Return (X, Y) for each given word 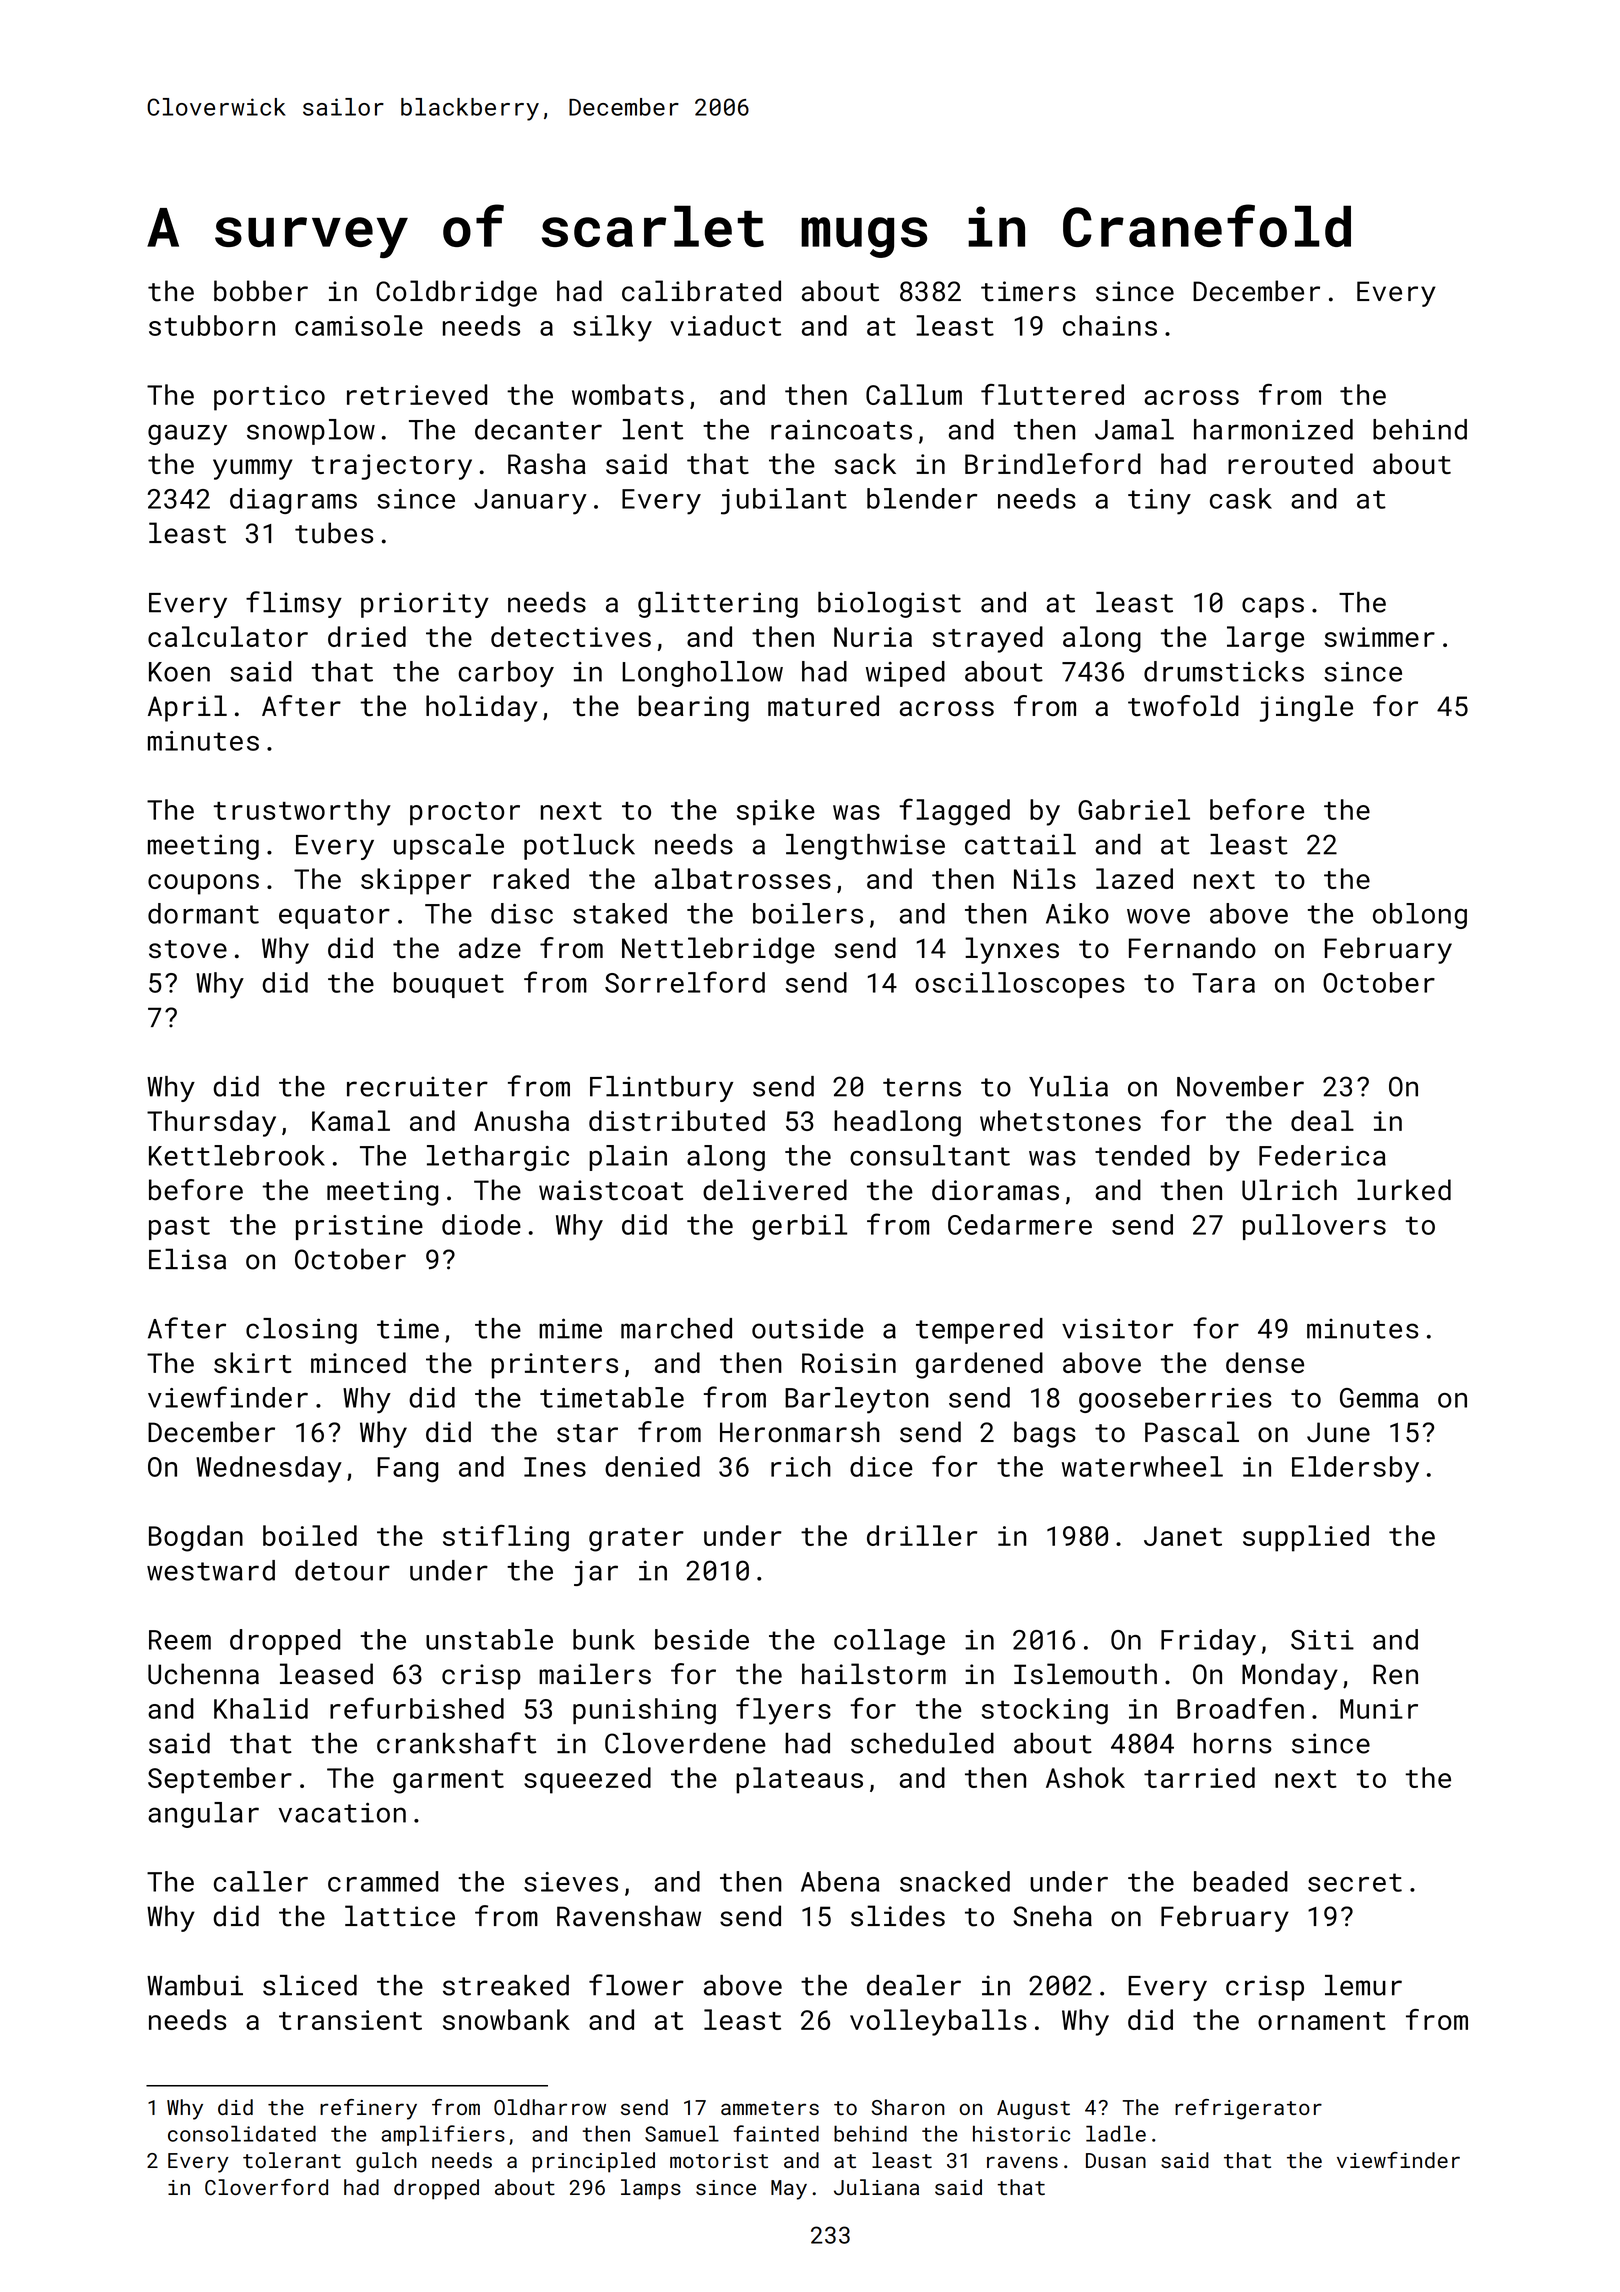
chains (1110, 325)
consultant (930, 1155)
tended (1142, 1155)
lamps (651, 2189)
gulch (386, 2162)
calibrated (701, 291)
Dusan (1116, 2160)
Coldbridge (456, 293)
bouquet (449, 985)
